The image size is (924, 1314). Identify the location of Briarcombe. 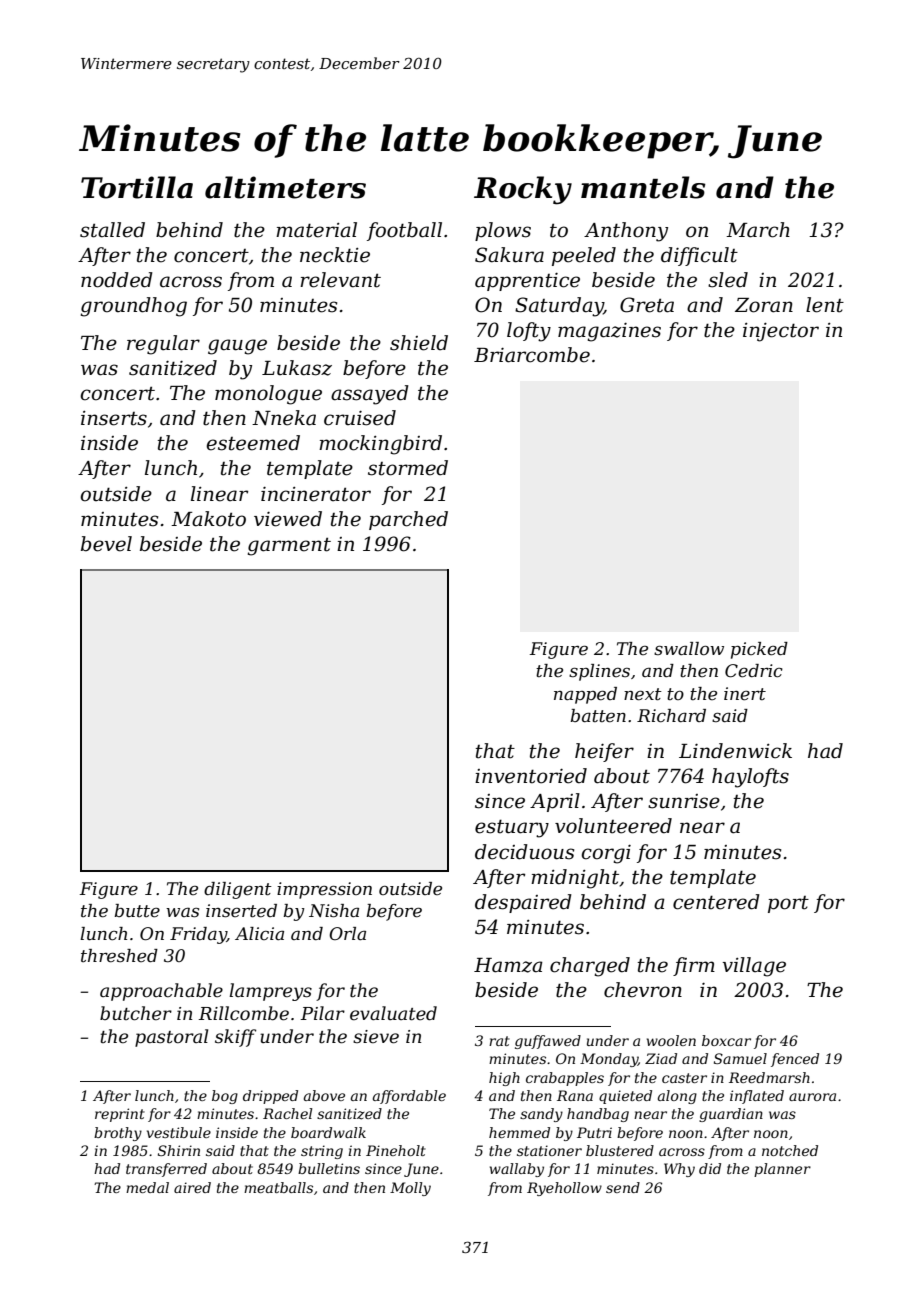
(532, 355).
